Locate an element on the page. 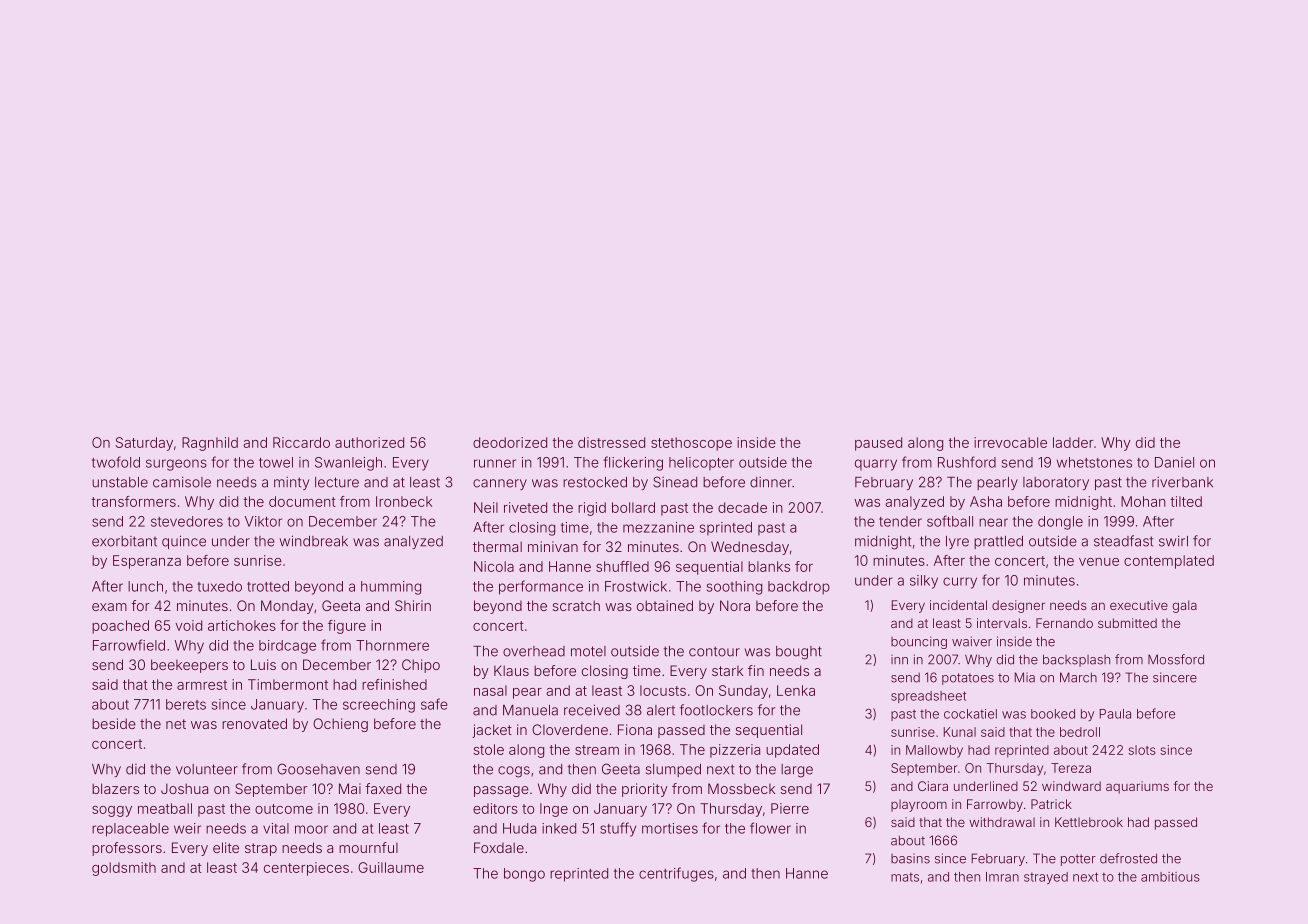 This document has width=1308, height=924. moor is located at coordinates (311, 829).
